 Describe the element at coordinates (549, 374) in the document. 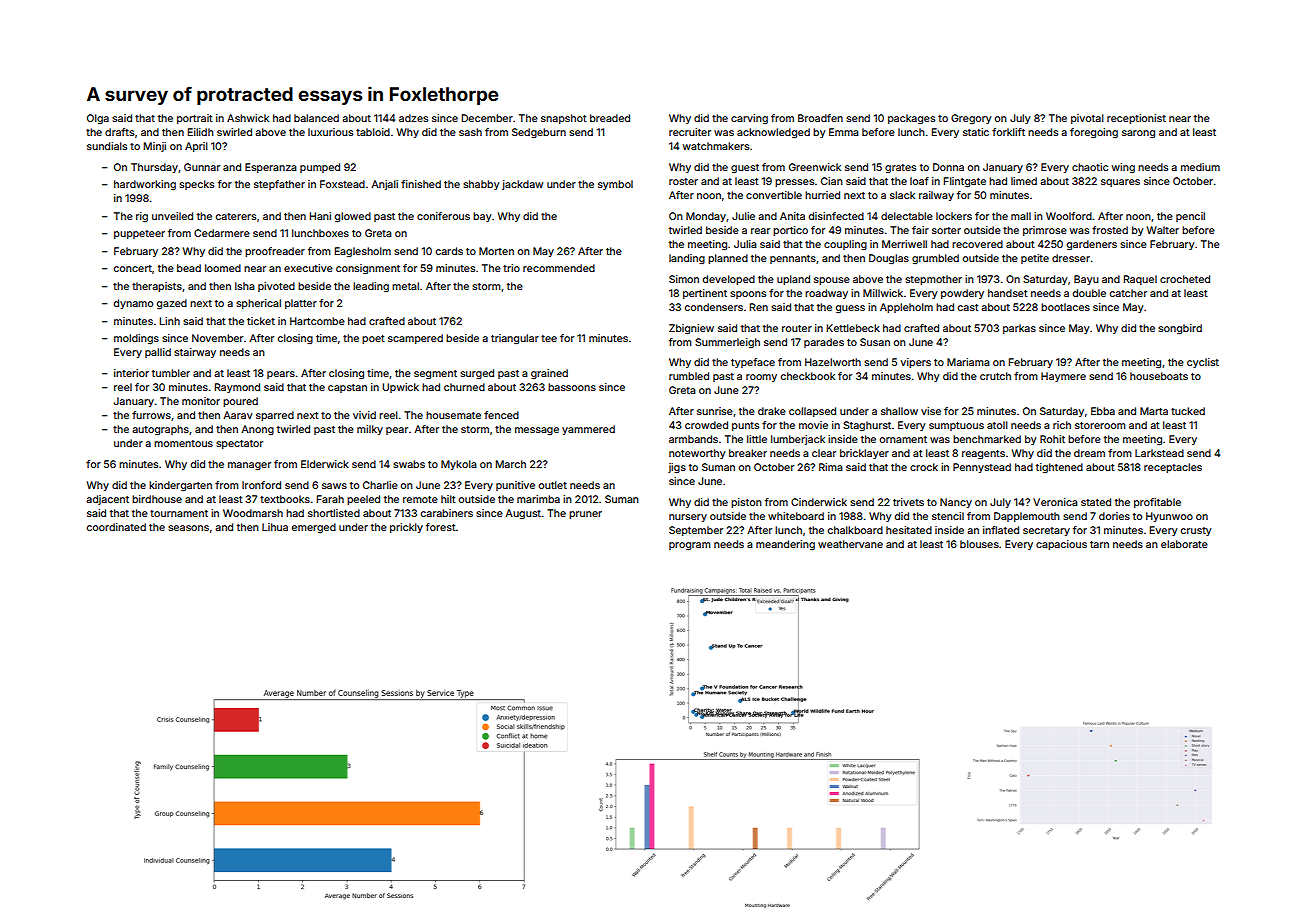

I see `grained` at that location.
